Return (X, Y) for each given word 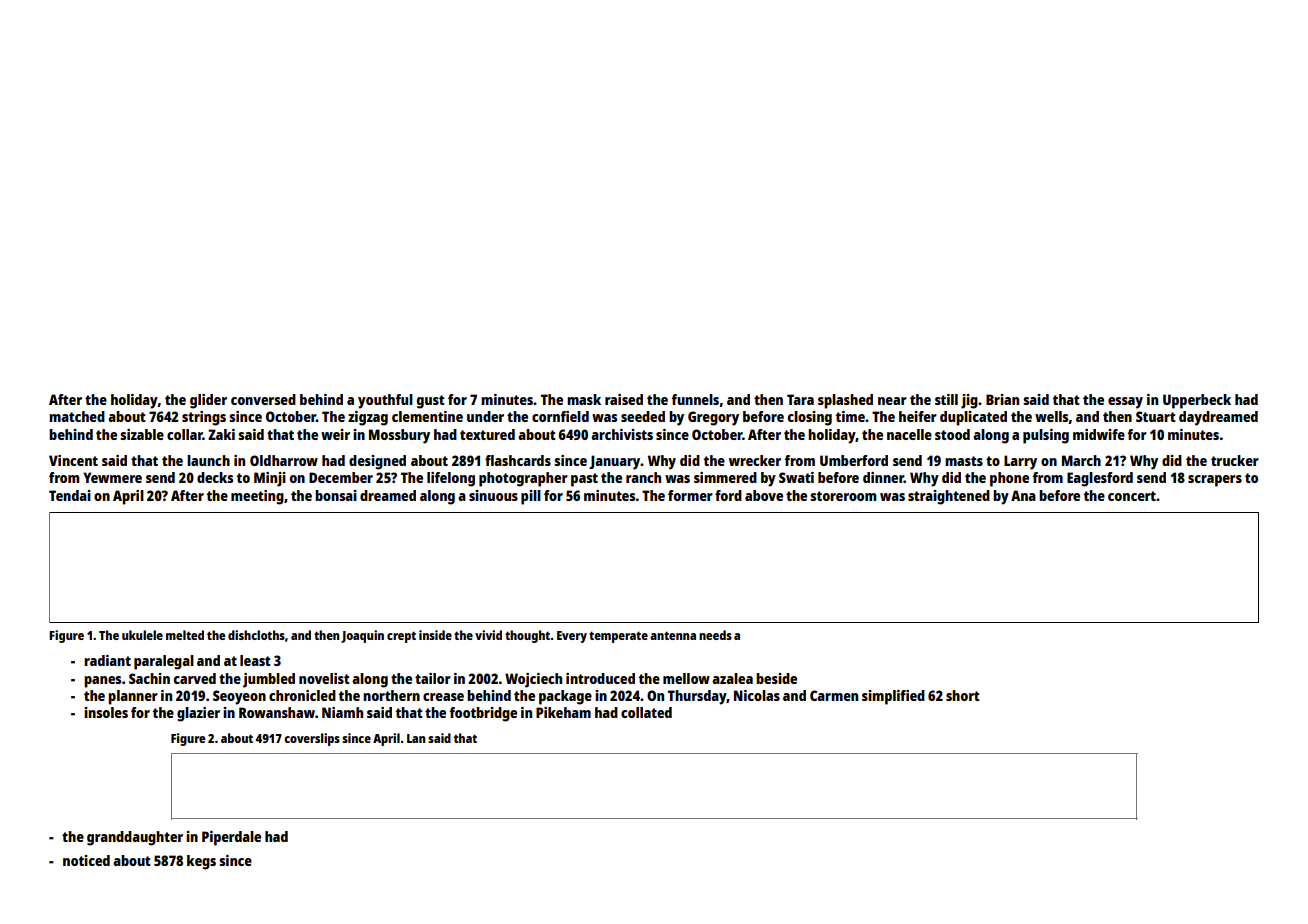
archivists (622, 434)
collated (646, 712)
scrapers (1215, 481)
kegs (201, 862)
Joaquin (362, 636)
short (963, 695)
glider (208, 401)
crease (443, 697)
